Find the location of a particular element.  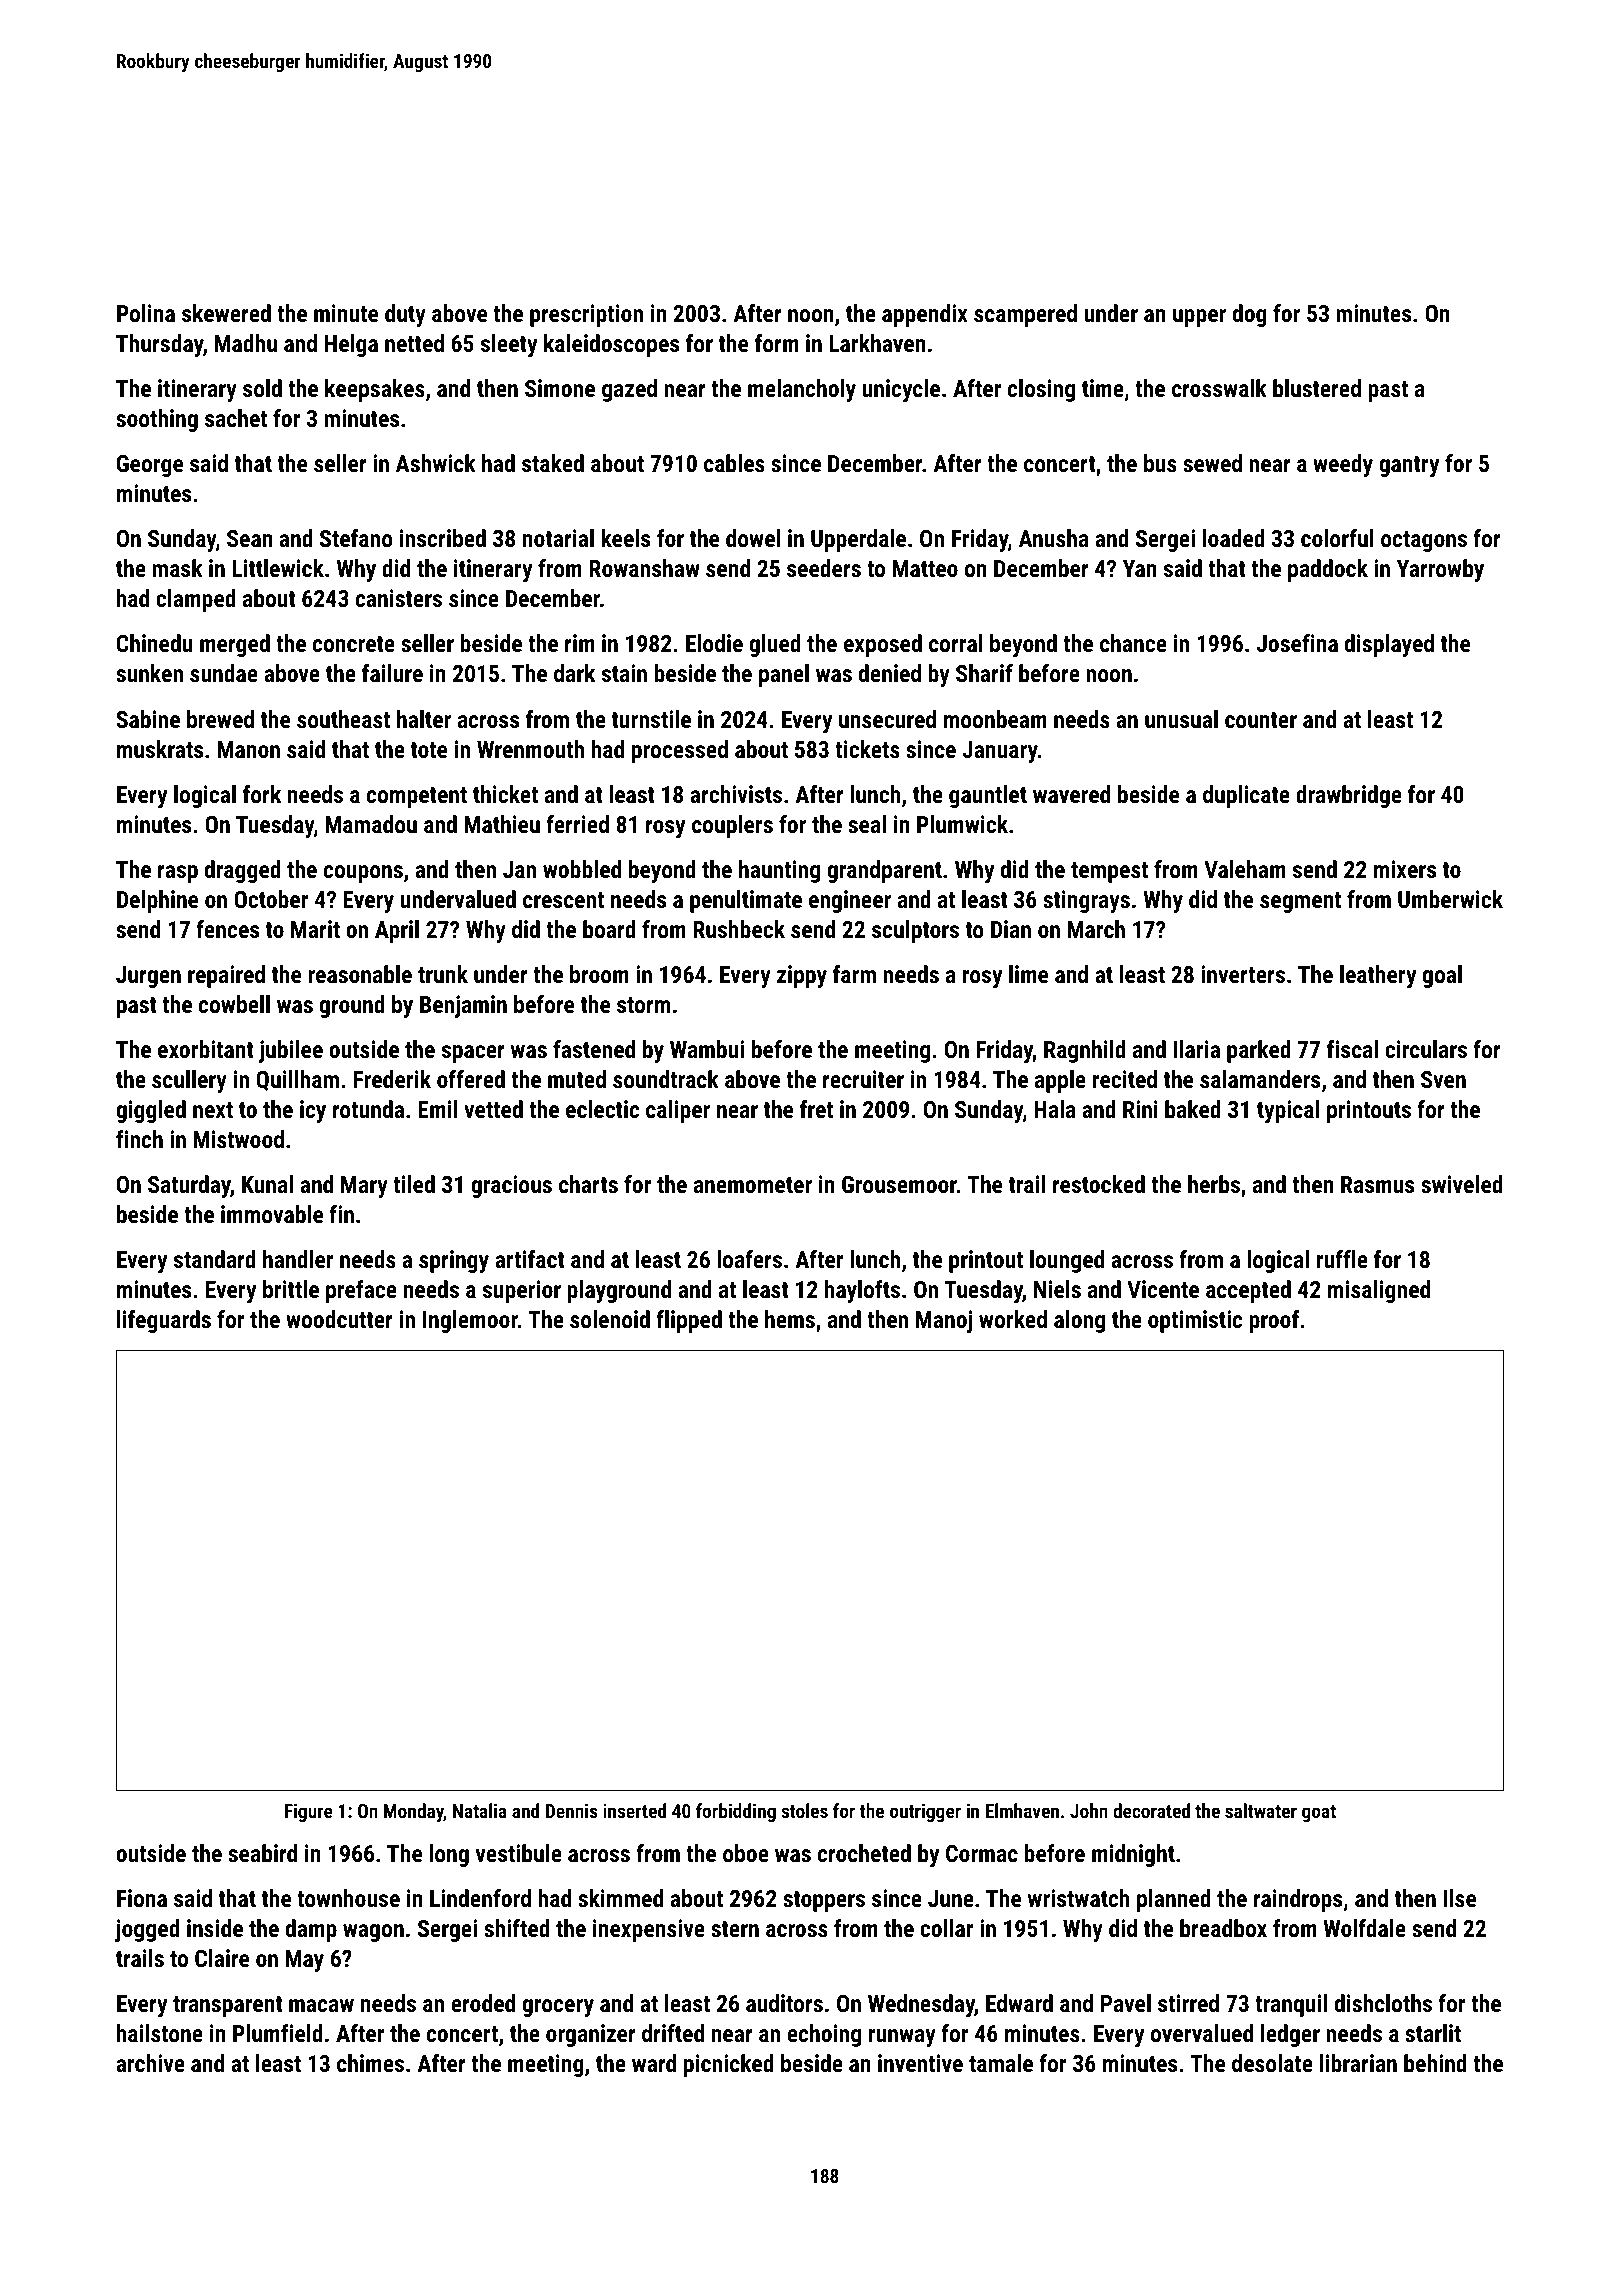

misaligned is located at coordinates (1379, 1291).
